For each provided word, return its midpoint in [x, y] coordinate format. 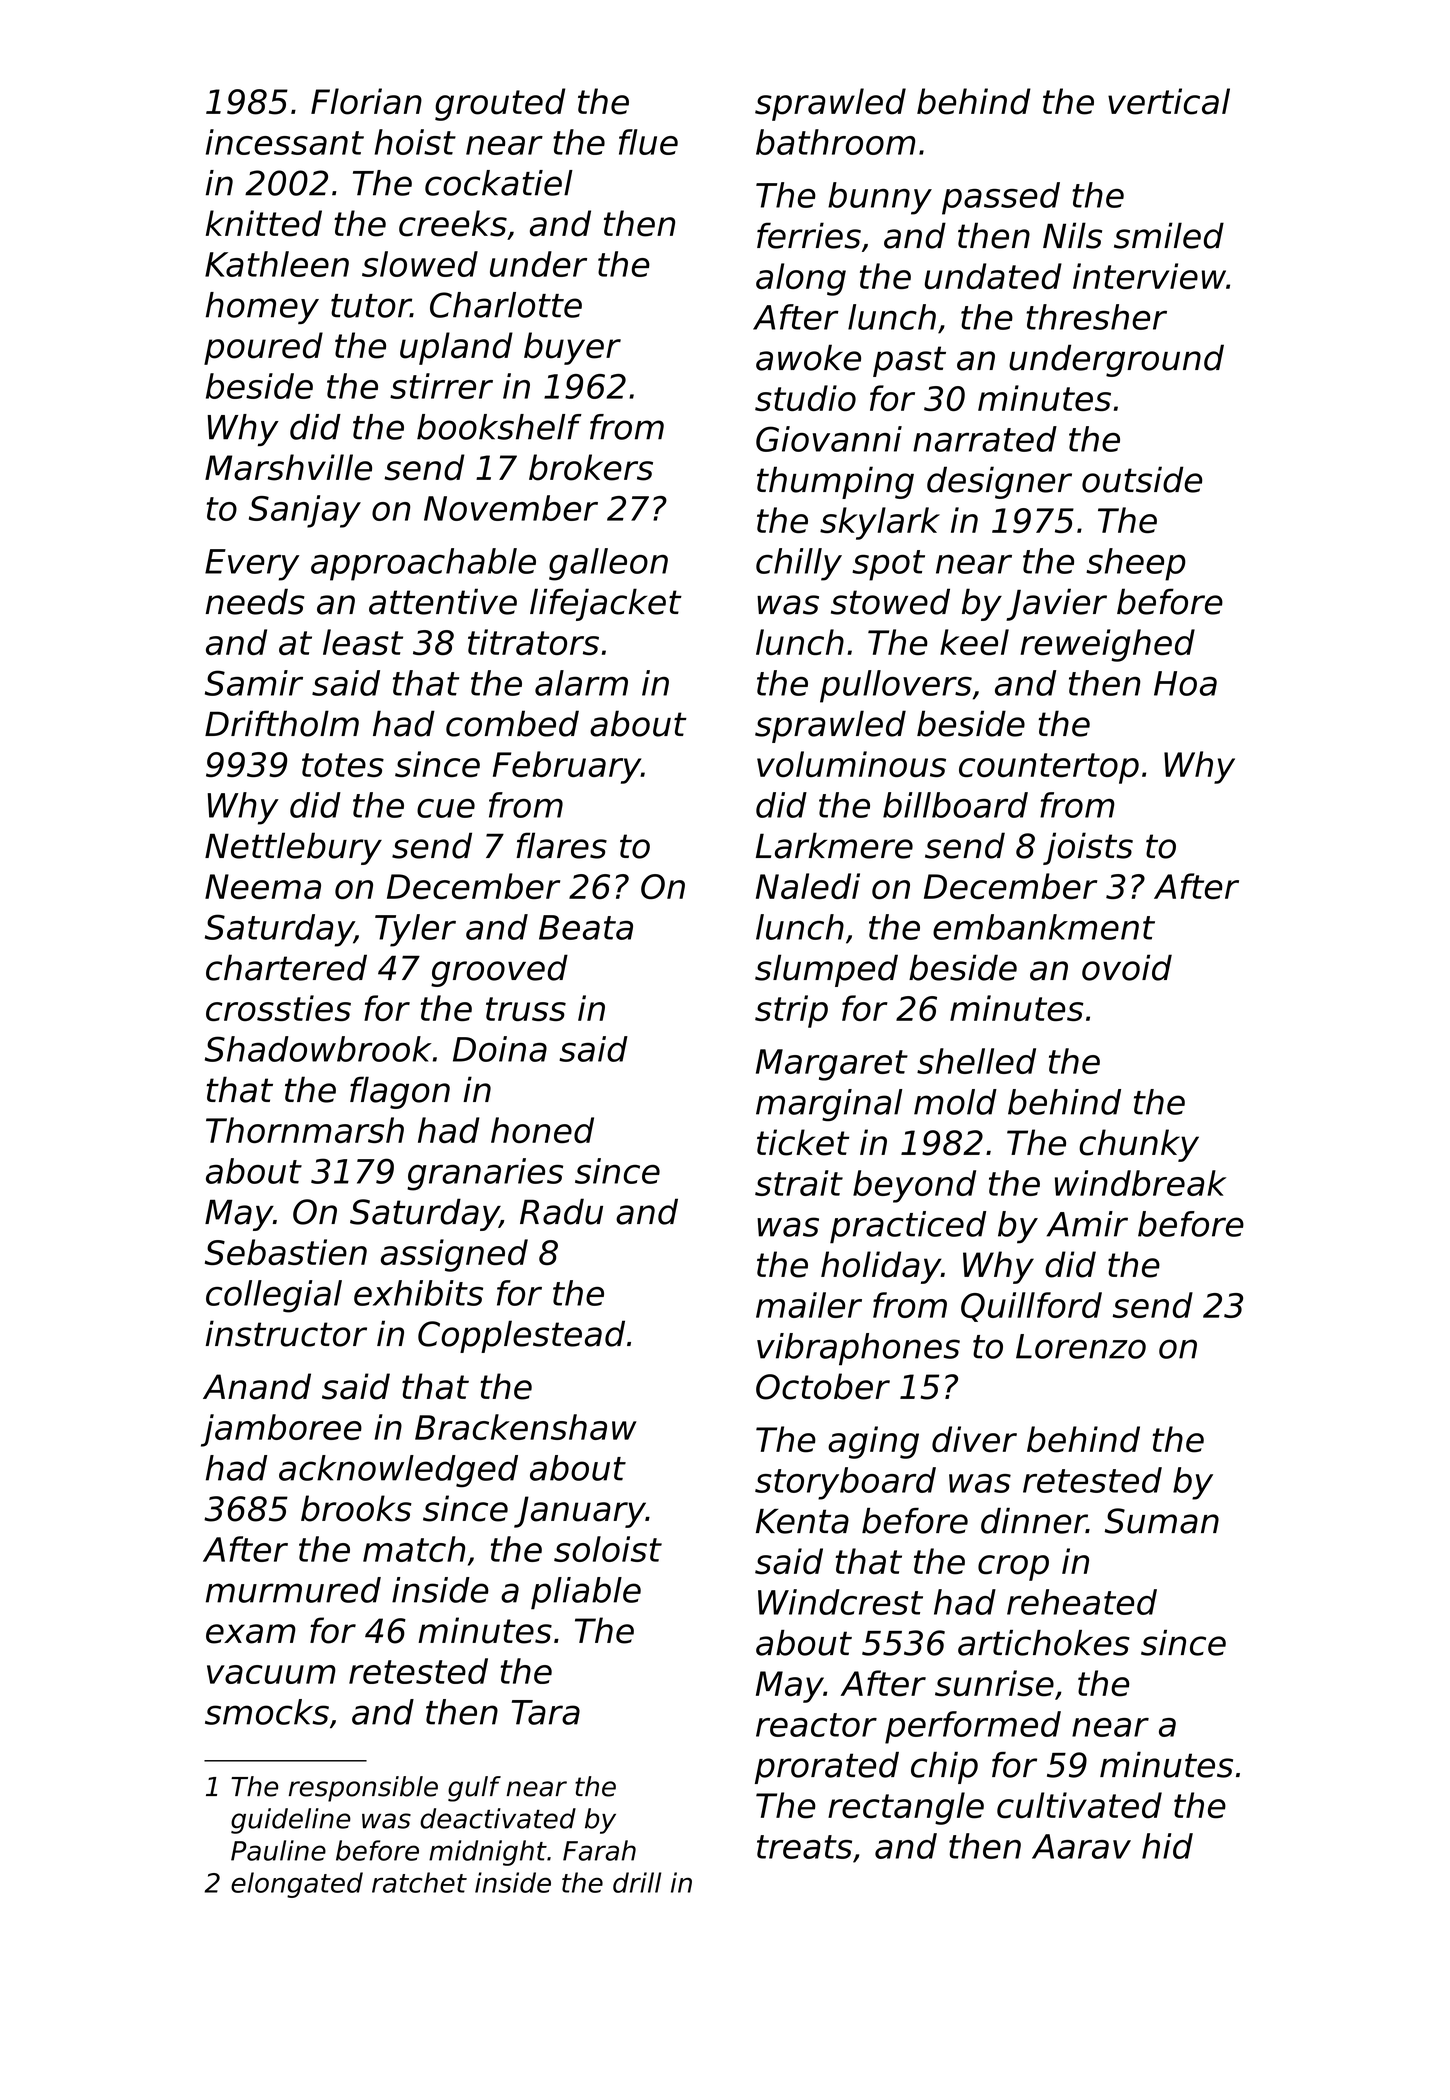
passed [1001, 198]
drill [637, 1882]
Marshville [288, 467]
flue [648, 142]
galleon [608, 564]
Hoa [1185, 683]
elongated [297, 1885]
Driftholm [282, 723]
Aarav [1081, 1846]
